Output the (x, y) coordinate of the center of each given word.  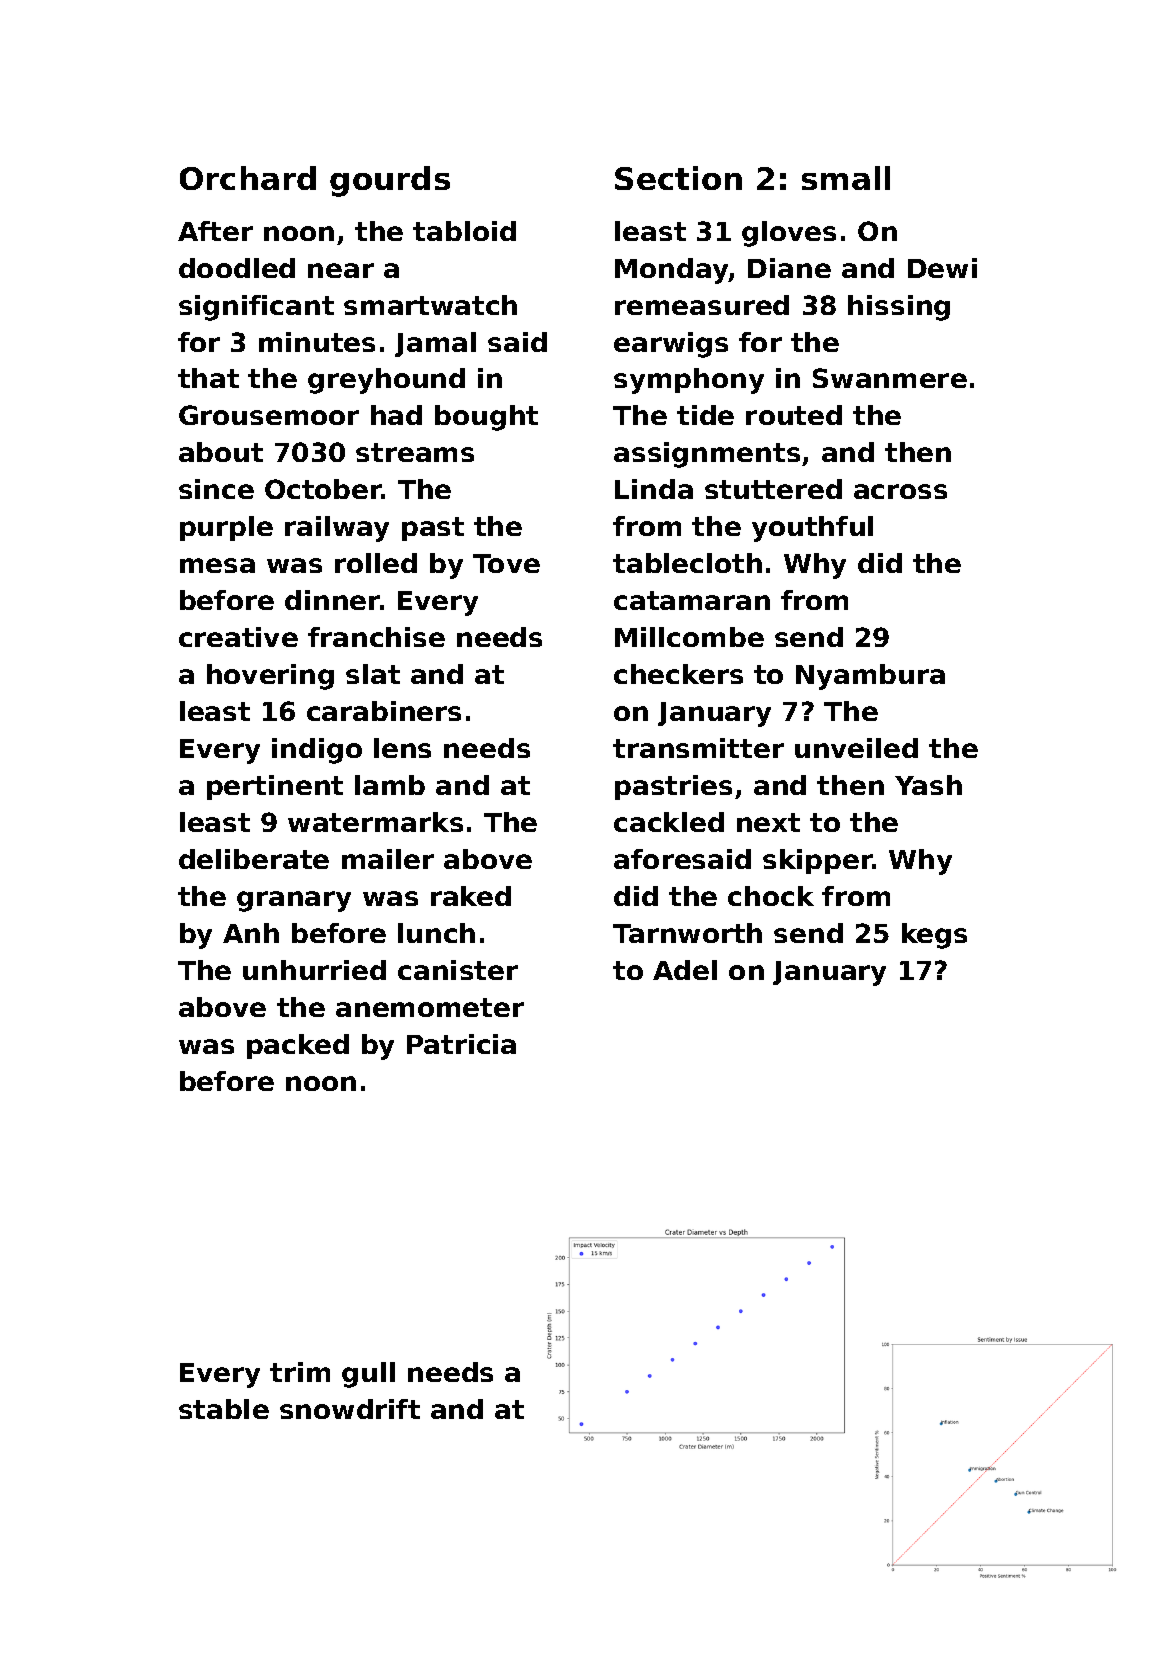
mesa (217, 565)
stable (224, 1409)
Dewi (942, 268)
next (768, 822)
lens (402, 748)
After (215, 231)
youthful (812, 529)
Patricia (461, 1044)
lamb (390, 785)
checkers (678, 674)
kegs (934, 936)
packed (298, 1046)
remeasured (702, 305)
